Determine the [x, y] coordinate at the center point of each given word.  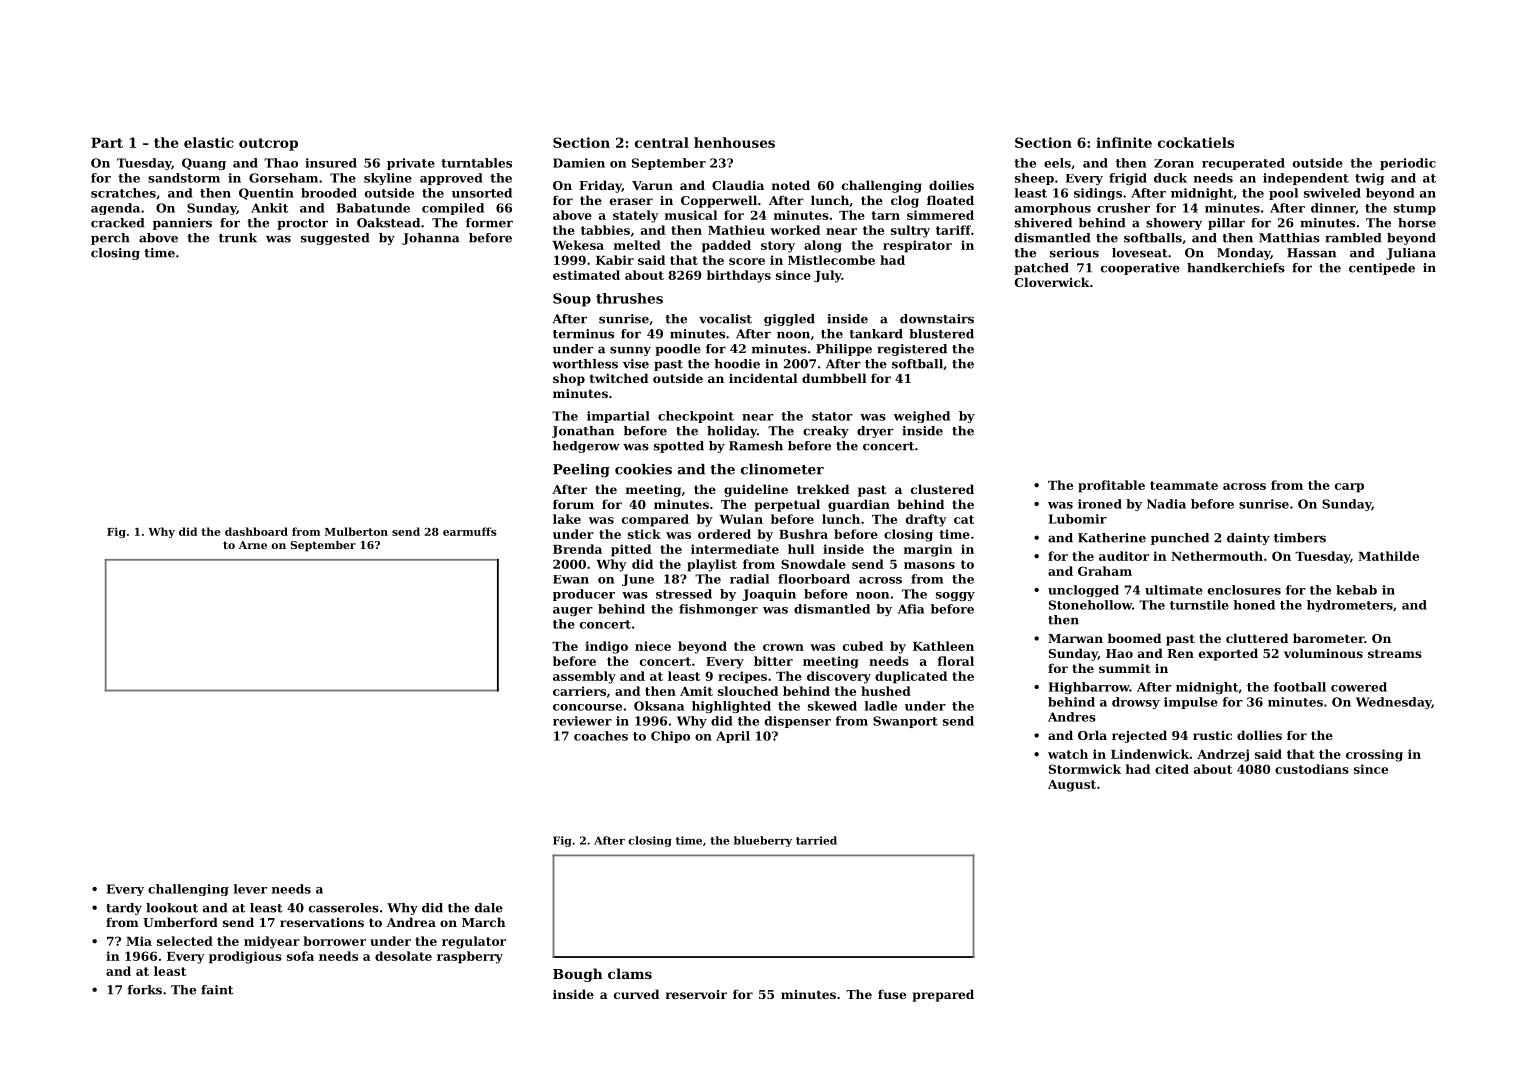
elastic [209, 142]
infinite [1124, 142]
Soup [572, 300]
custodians [1312, 769]
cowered [1359, 687]
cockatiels [1196, 142]
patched [1041, 269]
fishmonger [718, 610]
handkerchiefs [1236, 268]
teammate [1184, 485]
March [484, 922]
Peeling [581, 471]
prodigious [245, 957]
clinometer [782, 469]
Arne [253, 545]
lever [250, 889]
